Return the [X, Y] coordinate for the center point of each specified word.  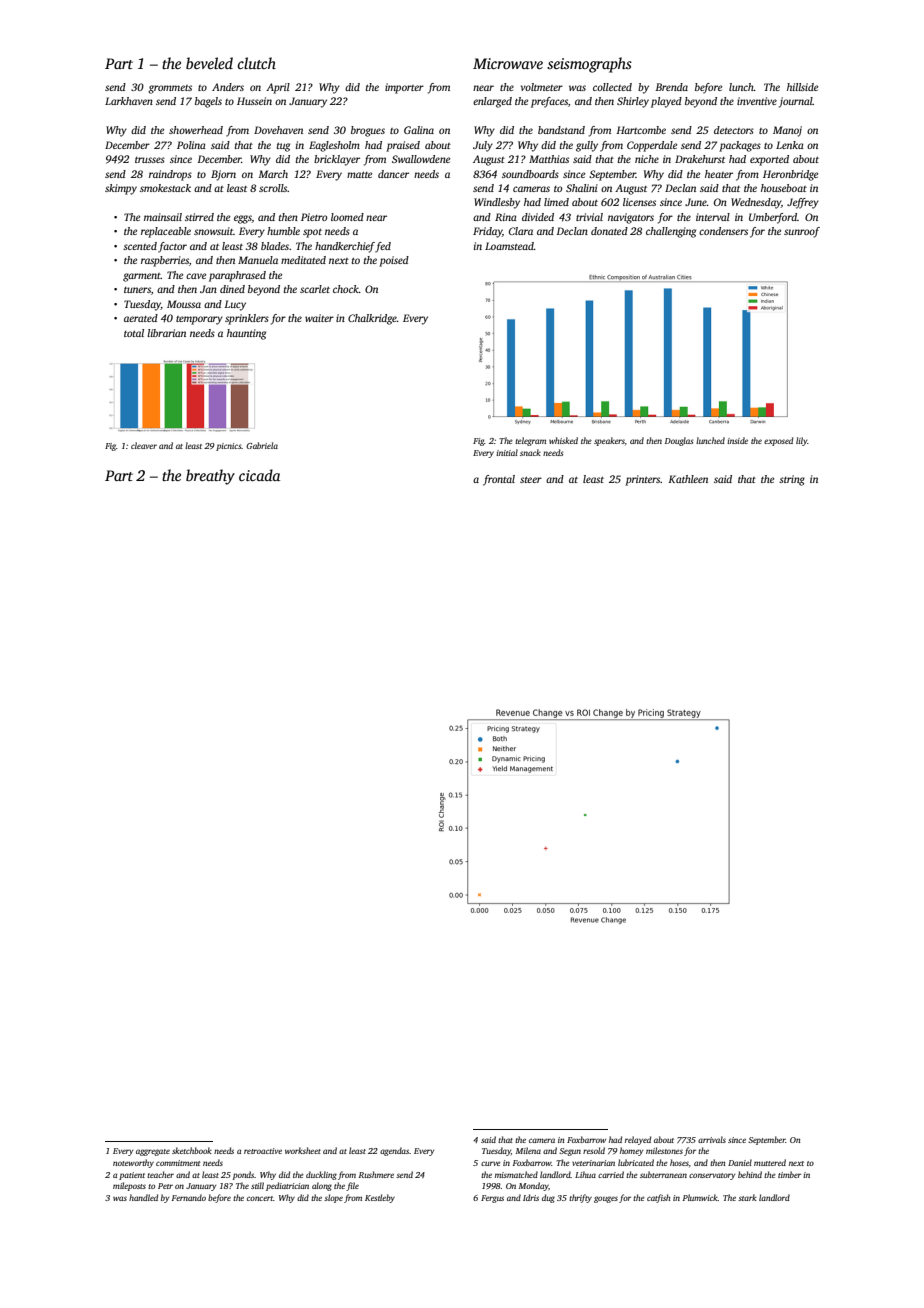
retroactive [263, 1151]
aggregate [153, 1152]
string [792, 480]
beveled [209, 63]
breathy [210, 477]
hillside [802, 87]
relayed [638, 1140]
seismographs [589, 65]
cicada [259, 475]
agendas [394, 1151]
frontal [499, 480]
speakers [609, 441]
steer [531, 480]
